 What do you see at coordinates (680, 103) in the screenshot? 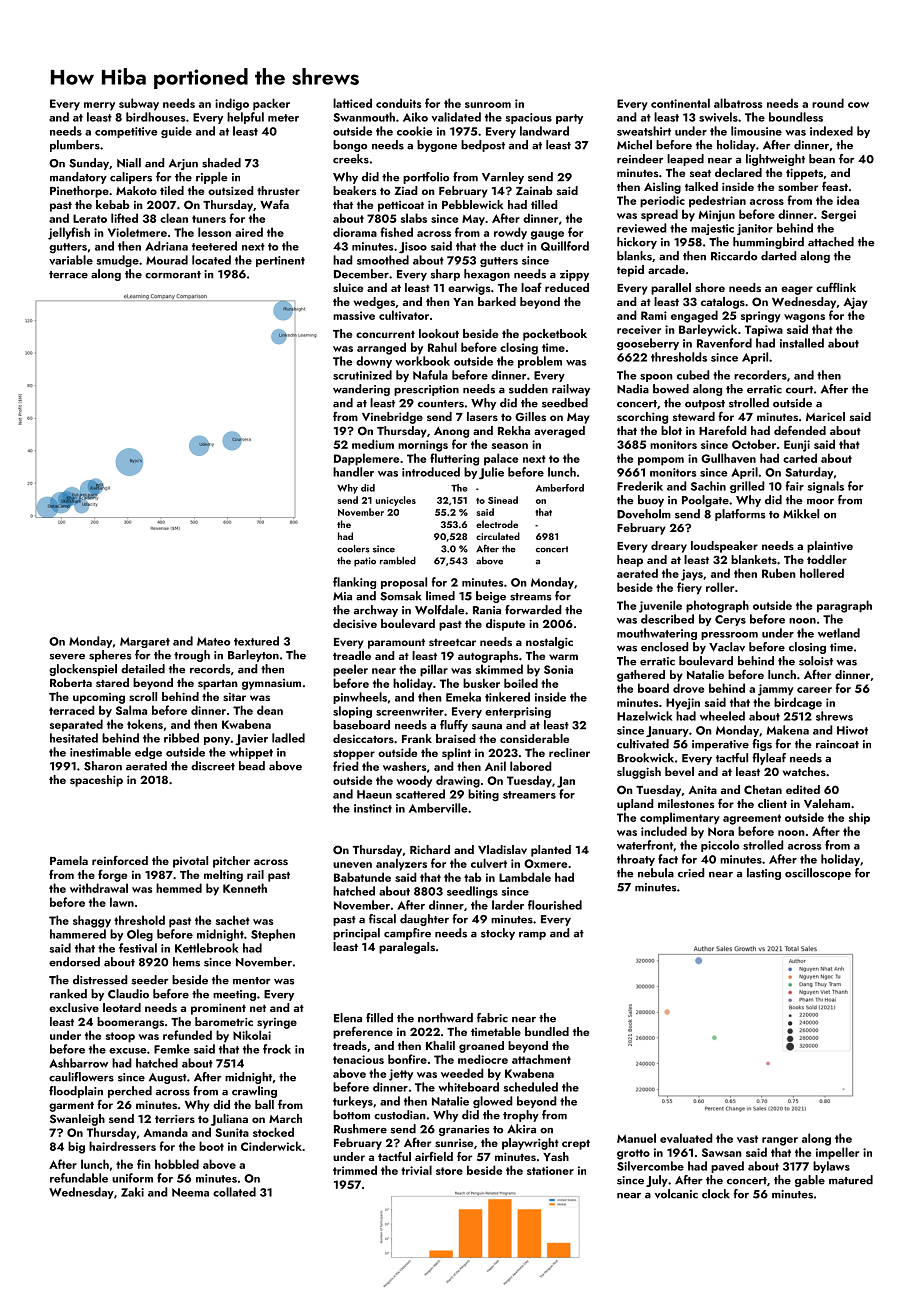
I see `continental` at bounding box center [680, 103].
